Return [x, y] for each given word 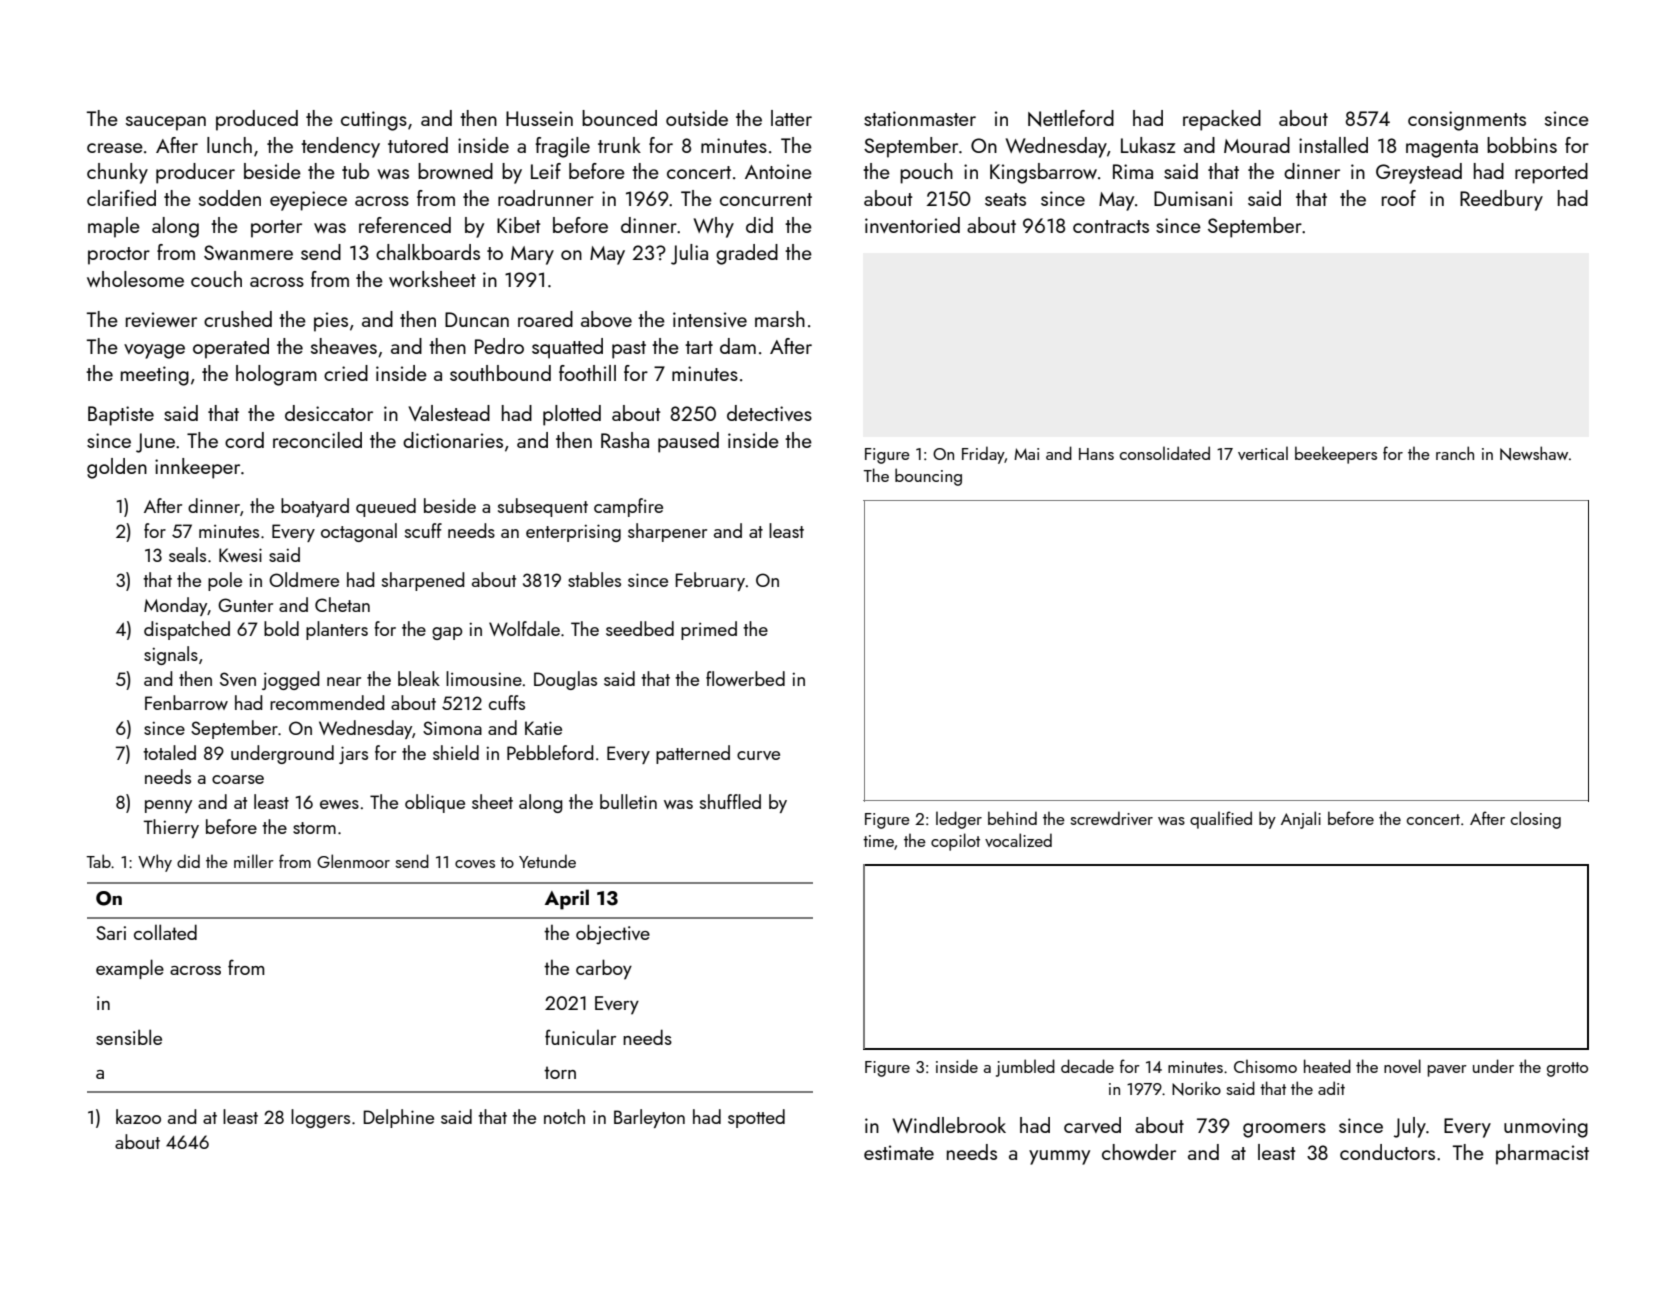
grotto [1567, 1069]
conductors [1387, 1152]
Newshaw [1534, 453]
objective [613, 934]
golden [117, 468]
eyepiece [308, 201]
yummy [1059, 1157]
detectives [769, 413]
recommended [327, 702]
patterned [693, 754]
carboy [604, 969]
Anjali [1301, 820]
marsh [780, 319]
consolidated [1165, 453]
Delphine [398, 1118]
